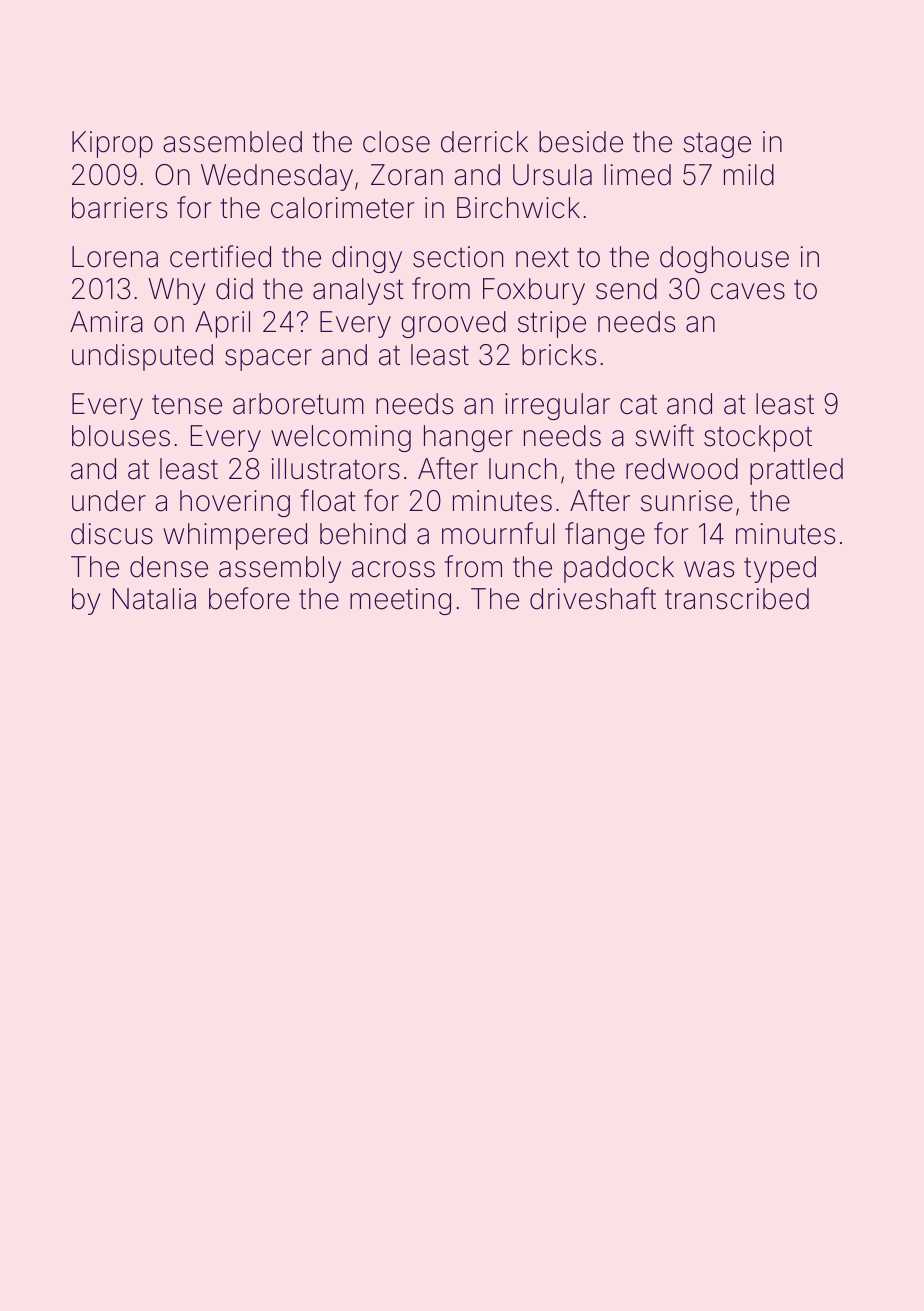 This page has height=1311, width=924. Describe the element at coordinates (112, 144) in the page. I see `Kiprop` at that location.
